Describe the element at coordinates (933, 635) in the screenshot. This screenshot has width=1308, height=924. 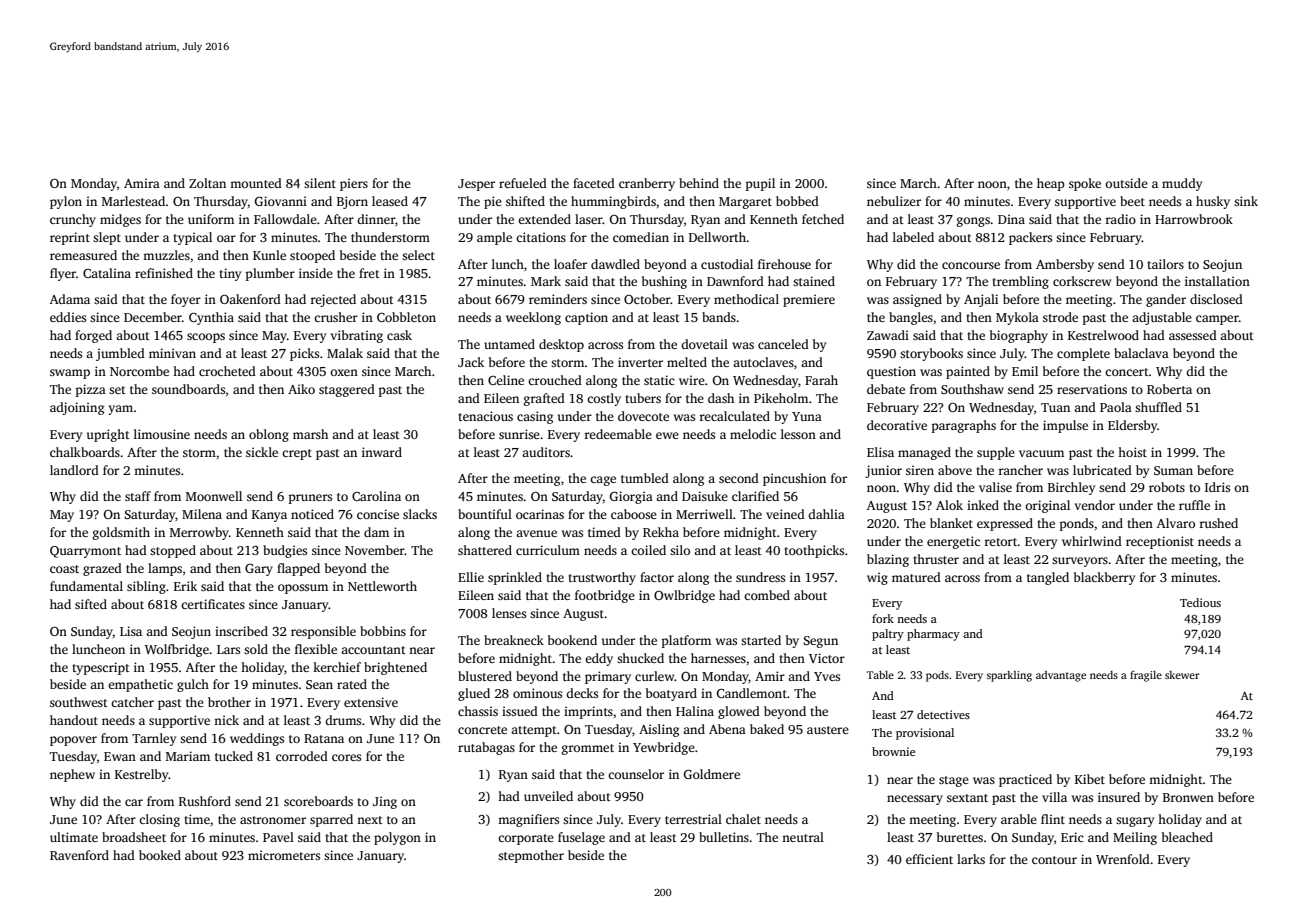
I see `pharmacy` at that location.
